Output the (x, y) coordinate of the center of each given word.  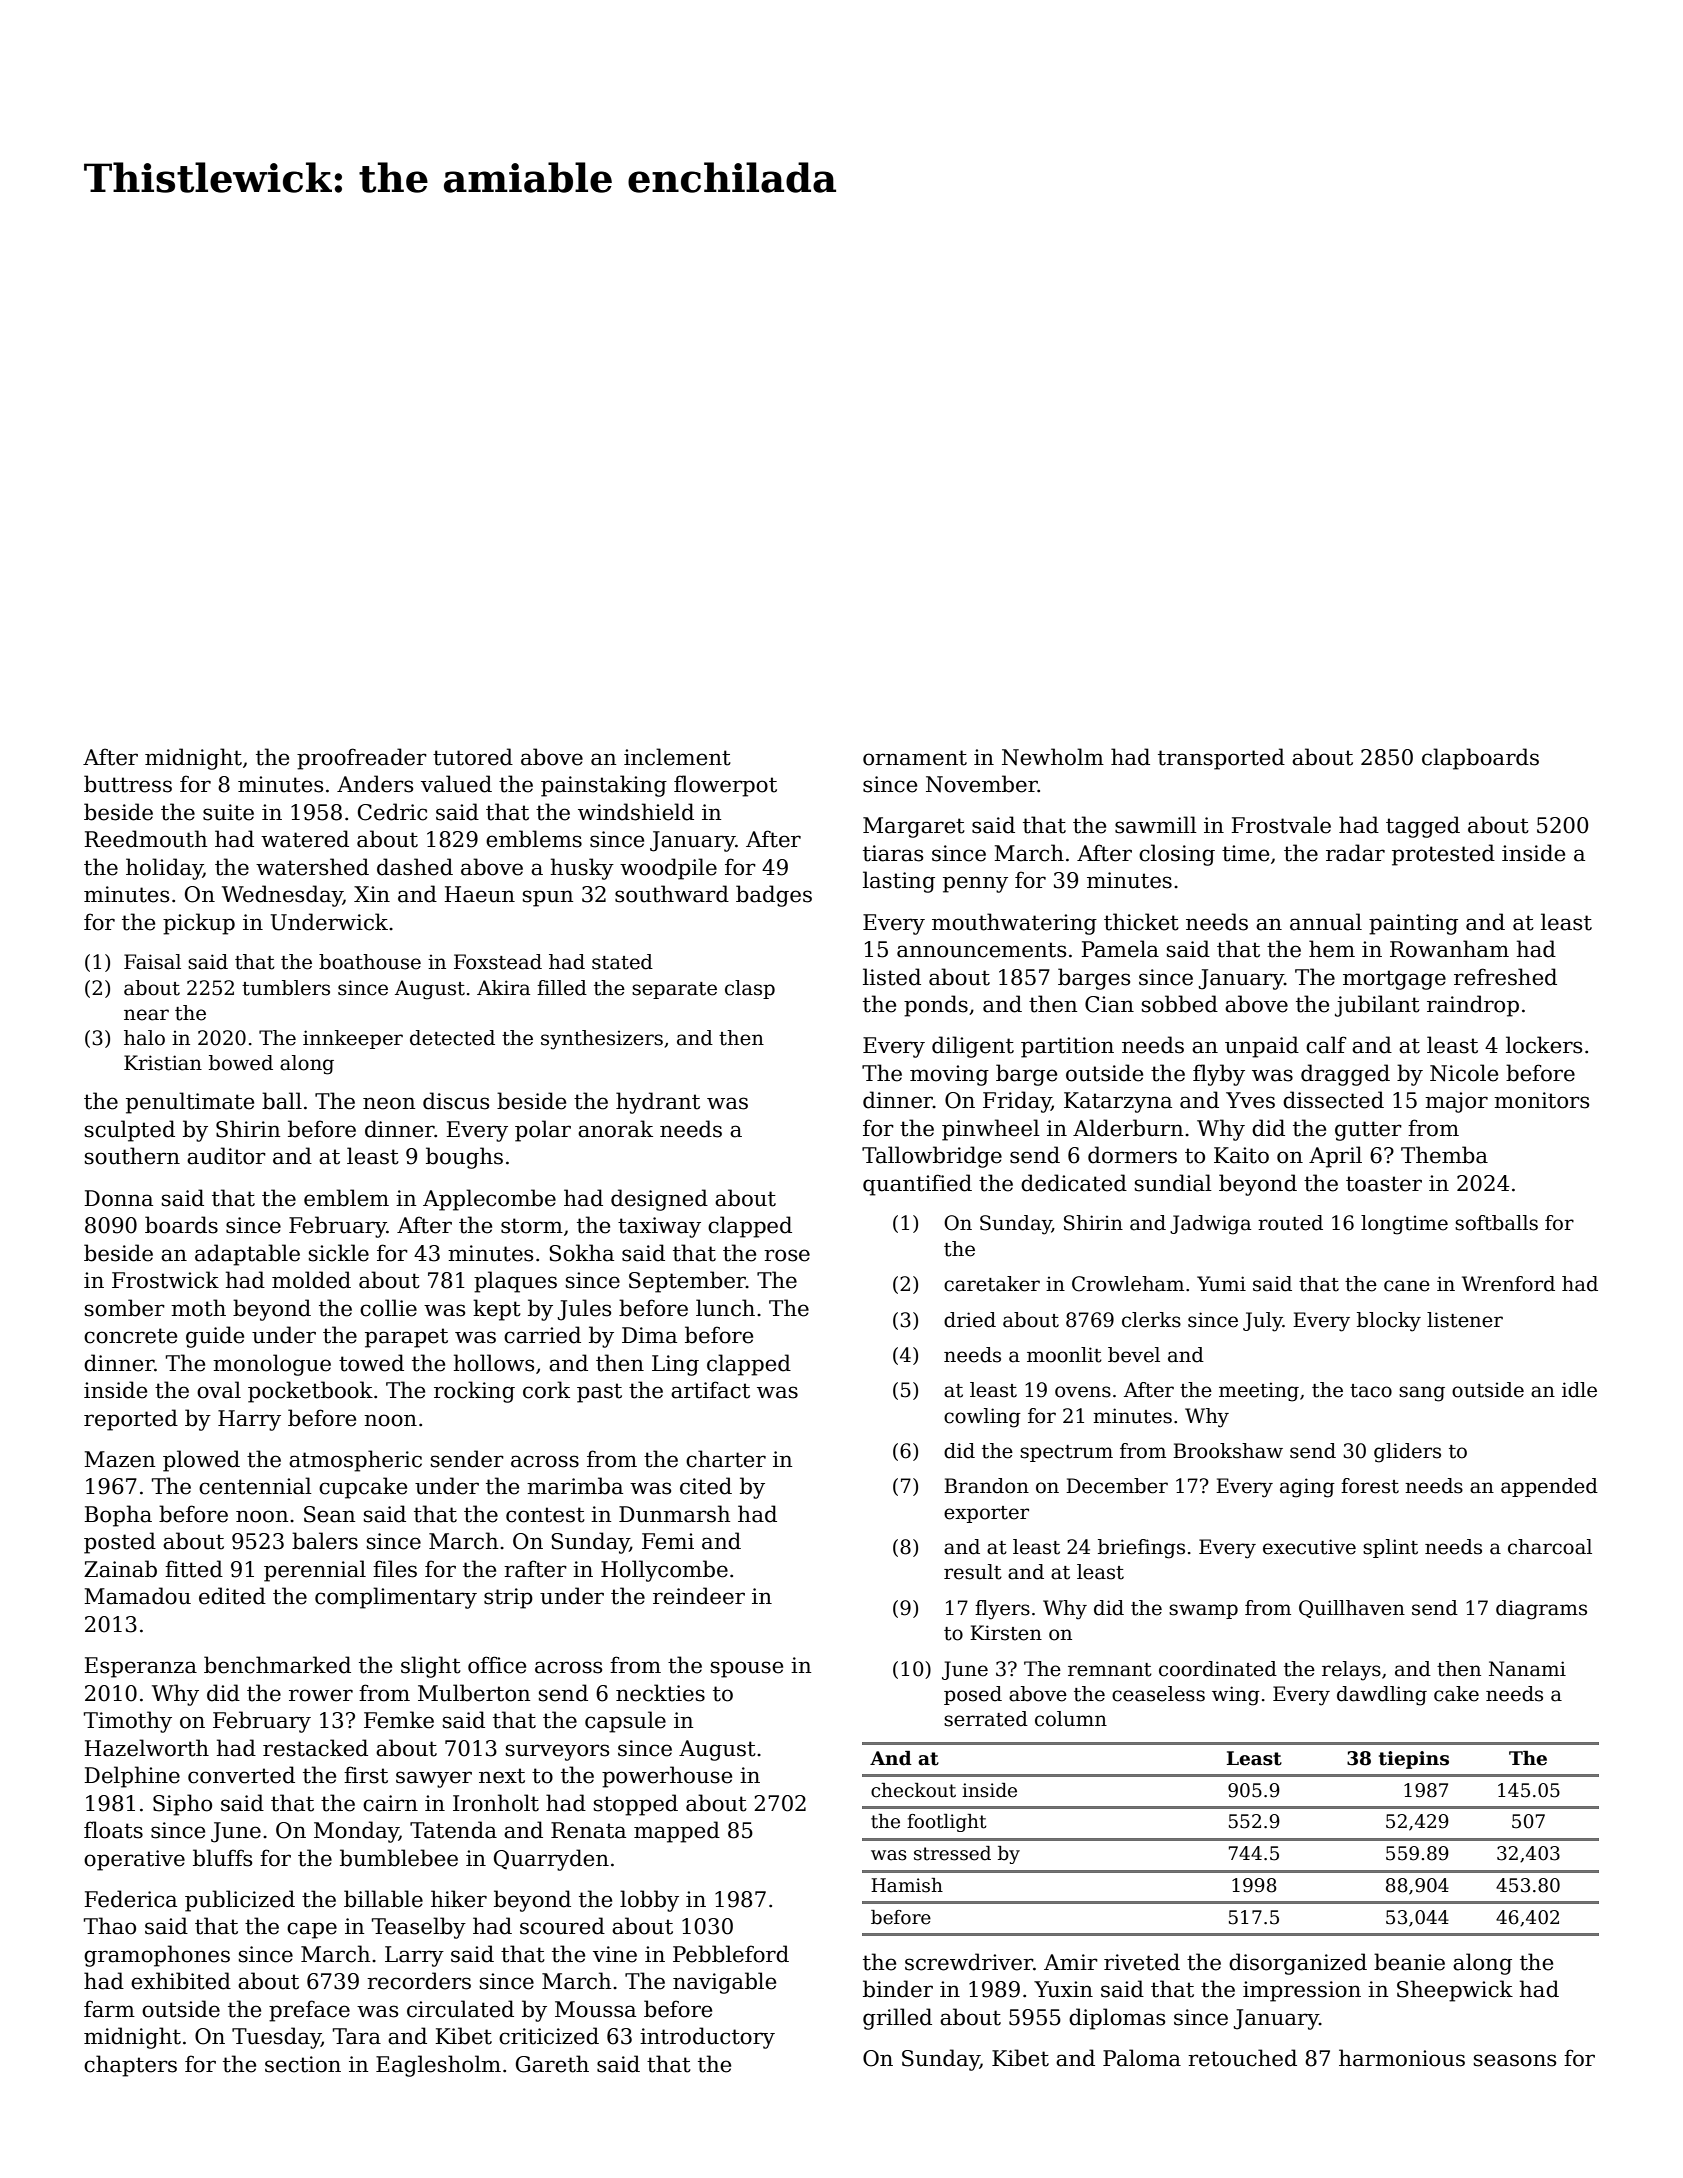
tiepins (1414, 1760)
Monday (356, 1832)
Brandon (986, 1486)
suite (228, 812)
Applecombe (489, 1200)
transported (1221, 759)
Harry (249, 1420)
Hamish (907, 1885)
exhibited (181, 1981)
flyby (1219, 1075)
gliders (1407, 1453)
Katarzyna (1118, 1102)
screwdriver (969, 1962)
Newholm (1053, 757)
